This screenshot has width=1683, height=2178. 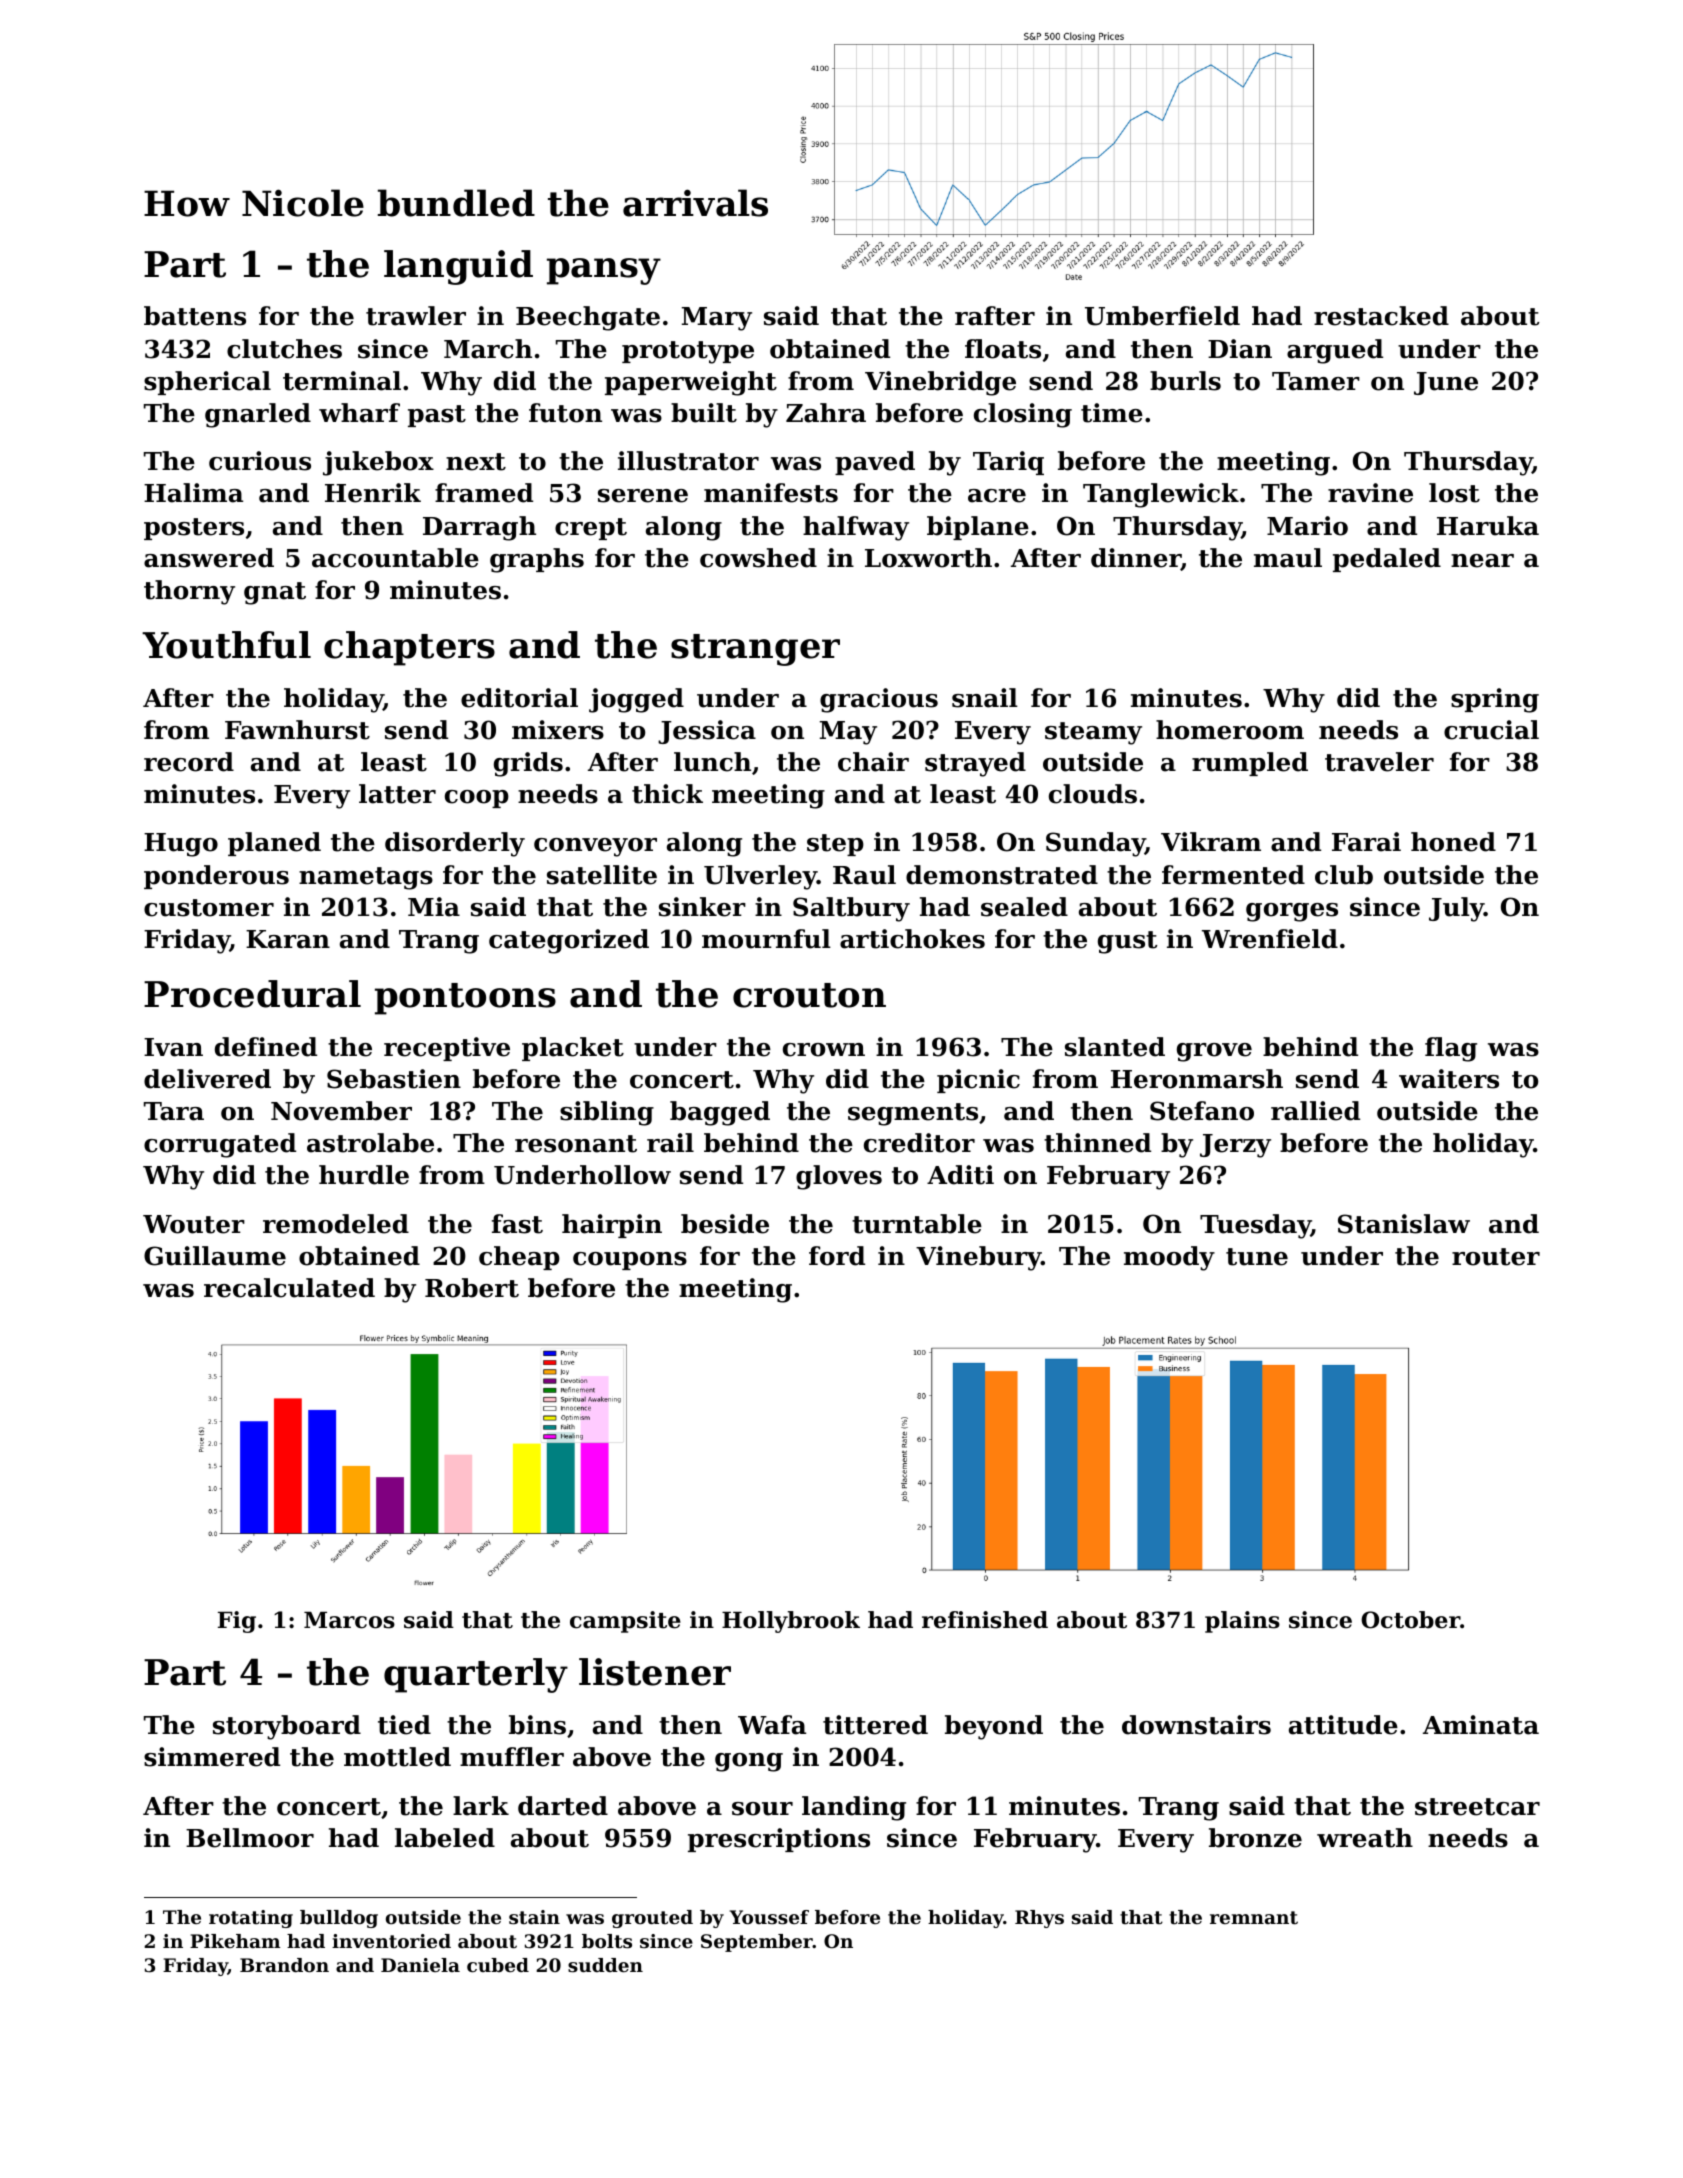 What do you see at coordinates (1477, 1807) in the screenshot?
I see `streetcar` at bounding box center [1477, 1807].
